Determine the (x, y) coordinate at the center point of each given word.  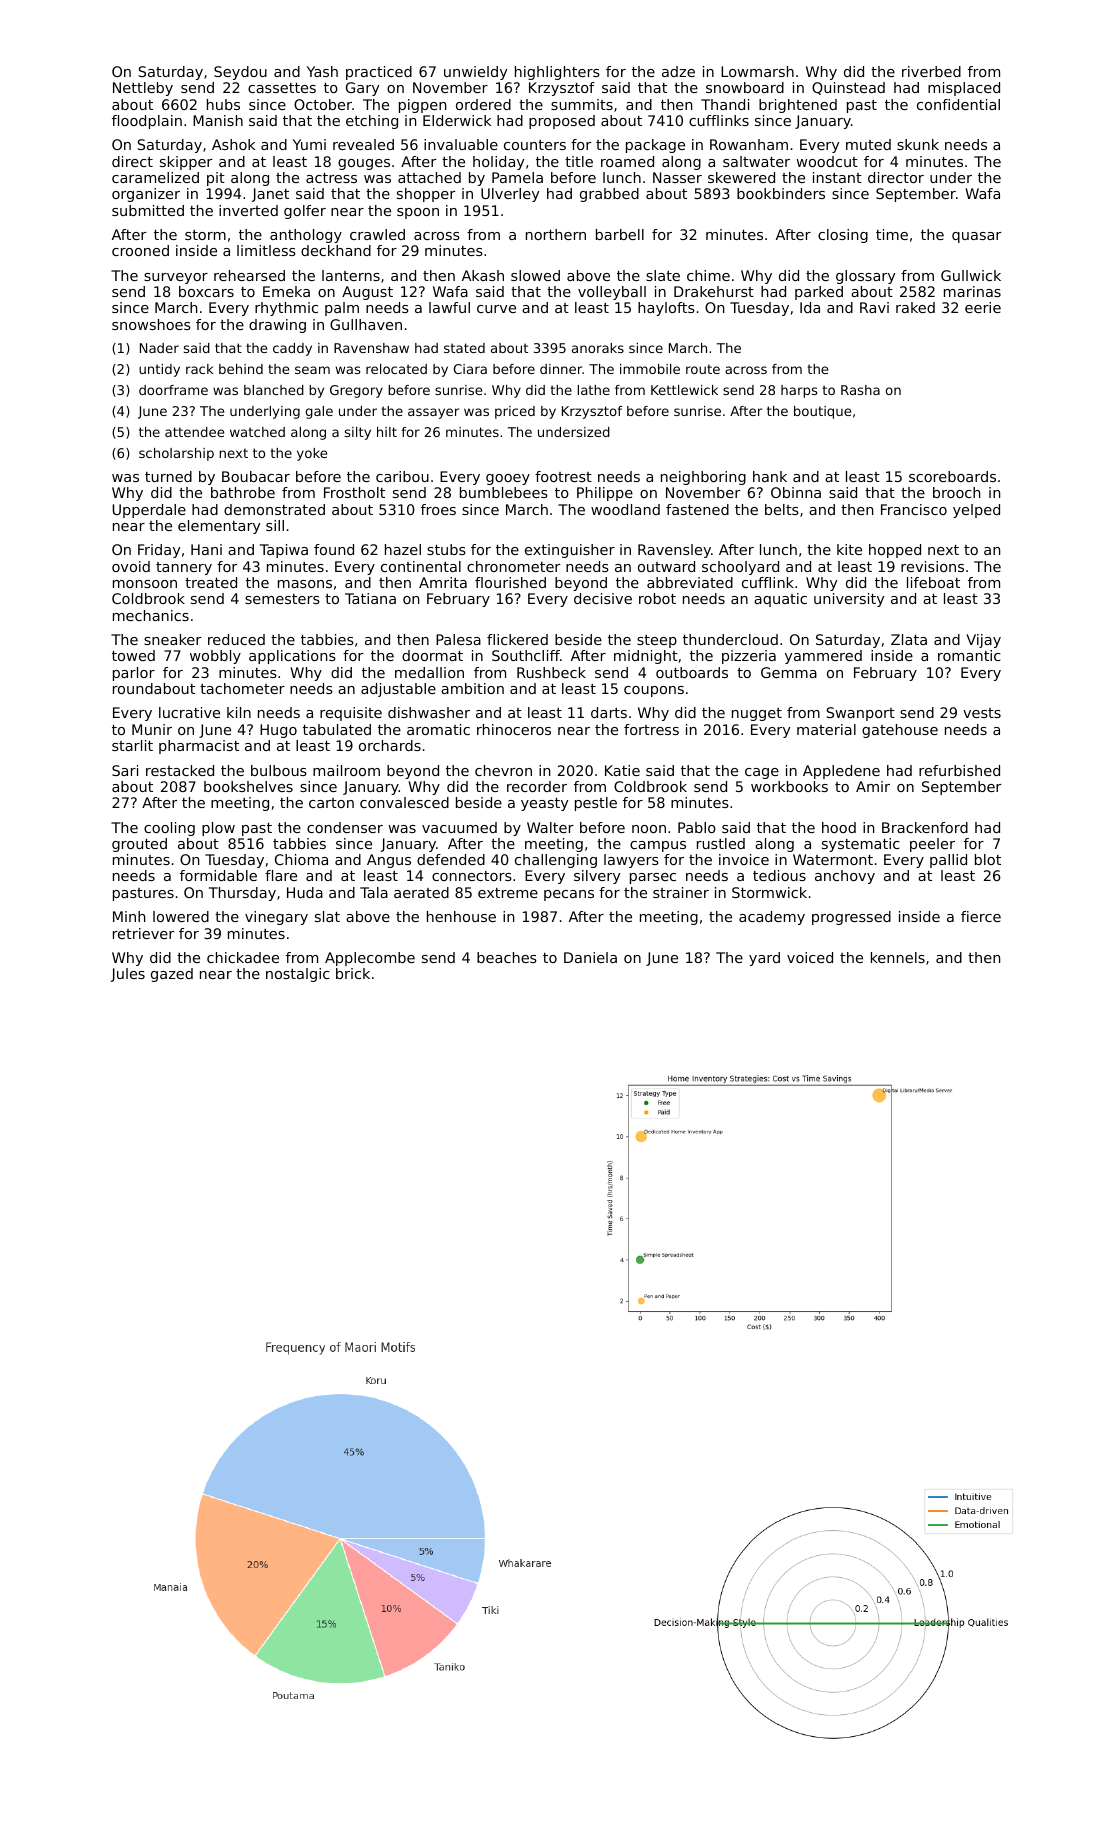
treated (211, 582)
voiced (810, 957)
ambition (472, 688)
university (849, 600)
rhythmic (286, 309)
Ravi (874, 307)
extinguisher (570, 551)
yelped (976, 511)
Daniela (590, 957)
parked (819, 293)
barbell (620, 234)
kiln (239, 712)
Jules (128, 975)
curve (496, 309)
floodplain (147, 122)
